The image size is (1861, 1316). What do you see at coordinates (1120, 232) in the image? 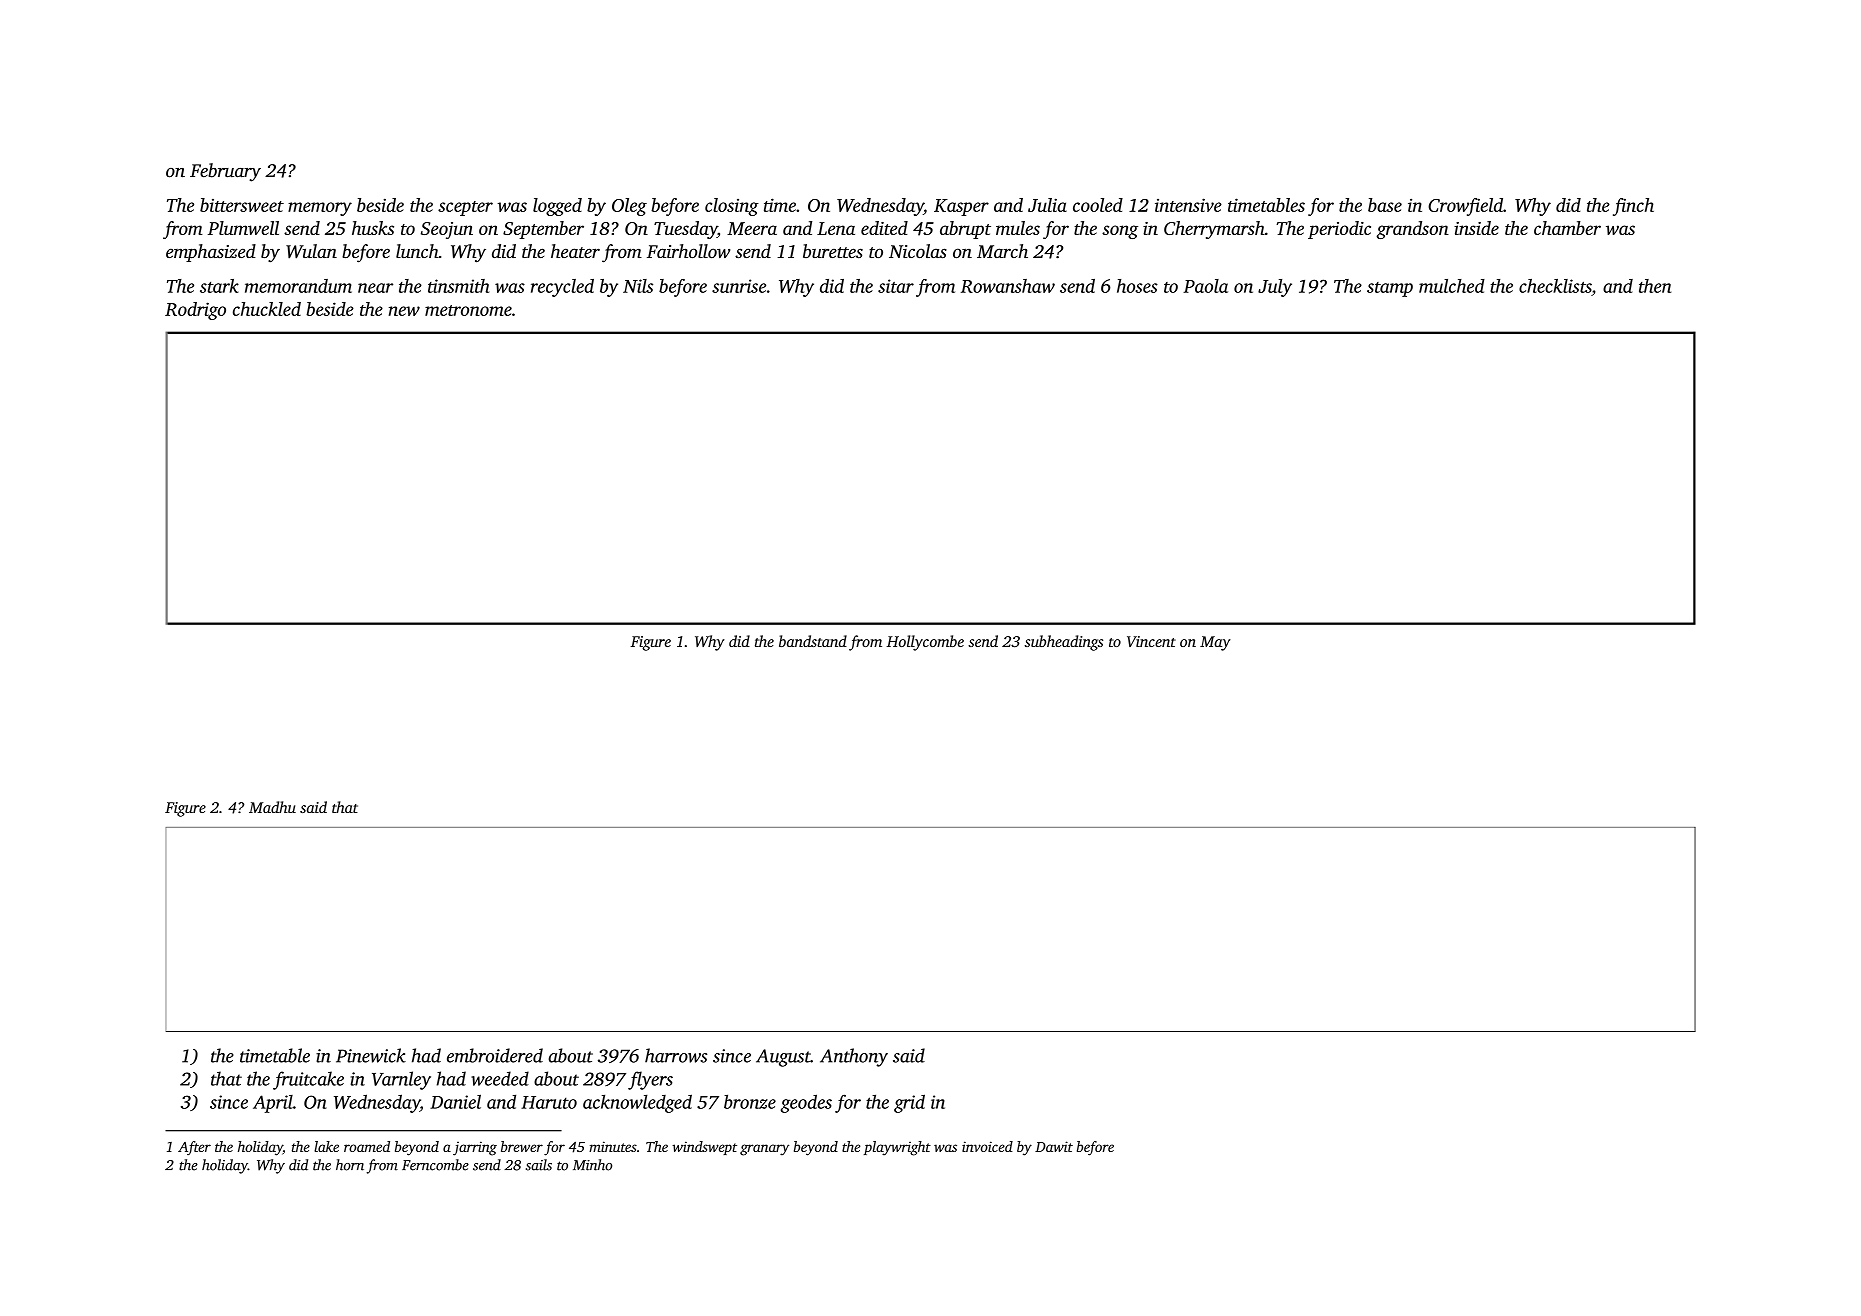
I see `song` at bounding box center [1120, 232].
